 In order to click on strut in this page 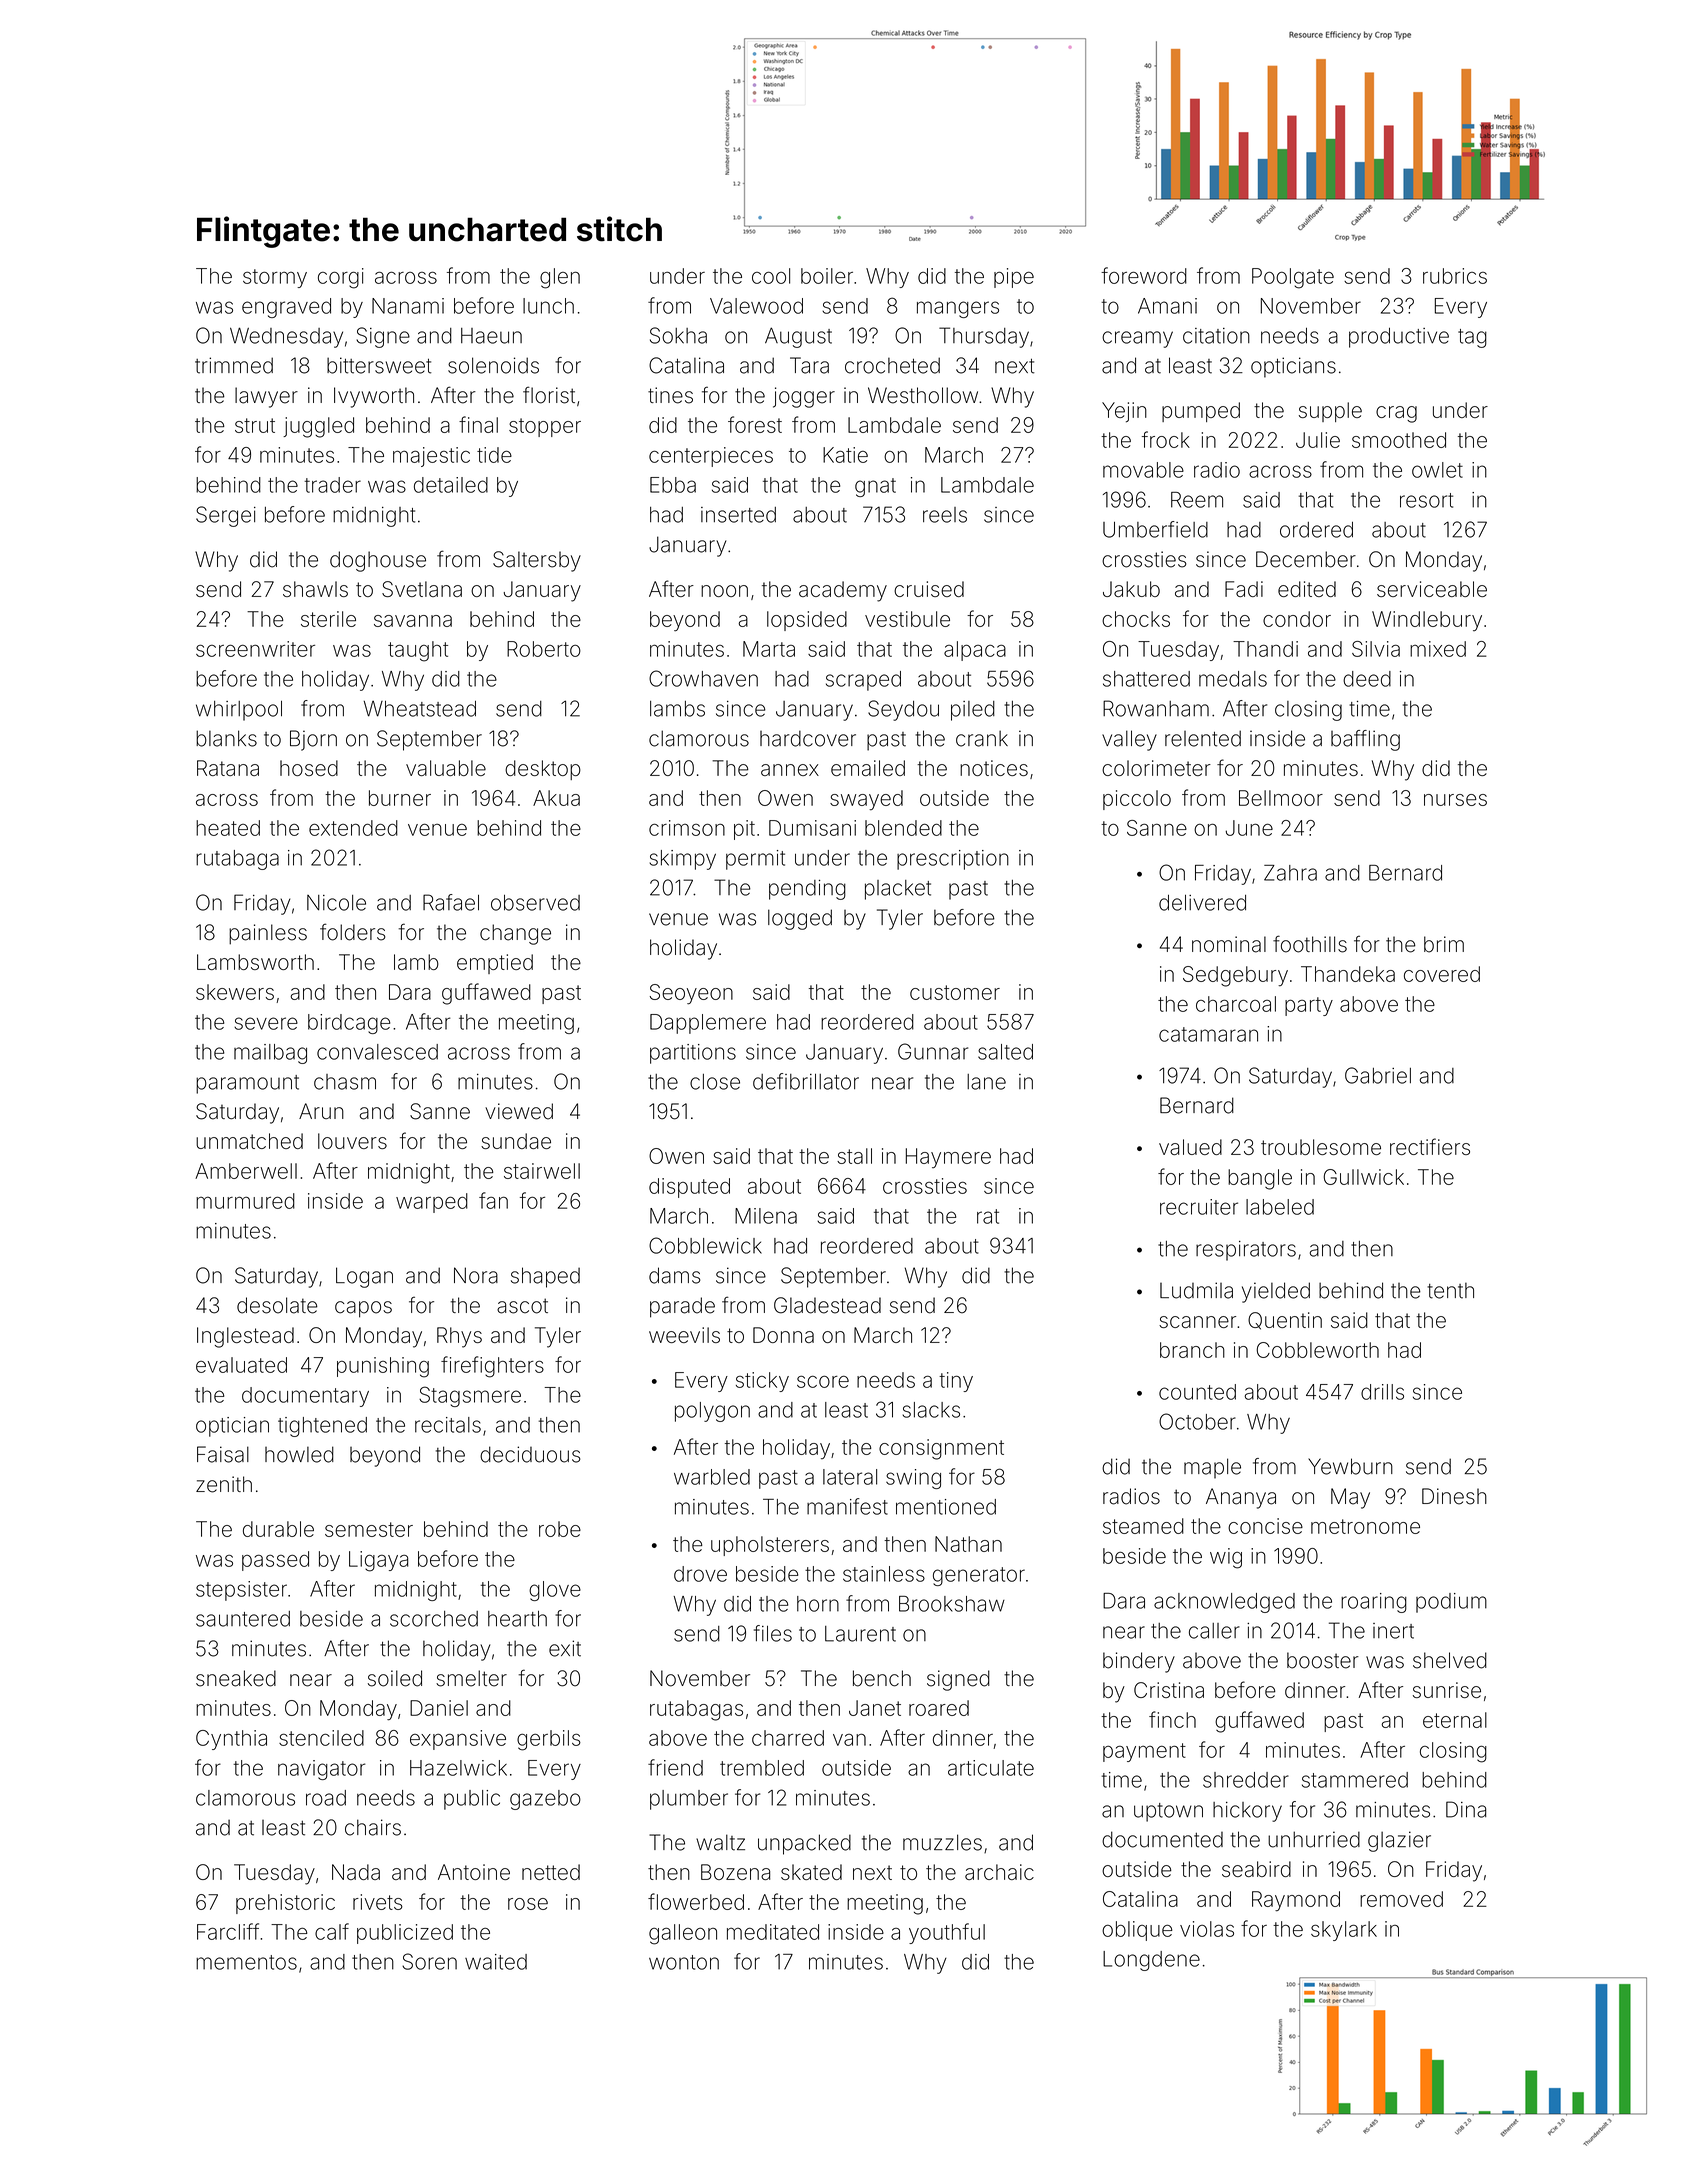, I will do `click(255, 425)`.
